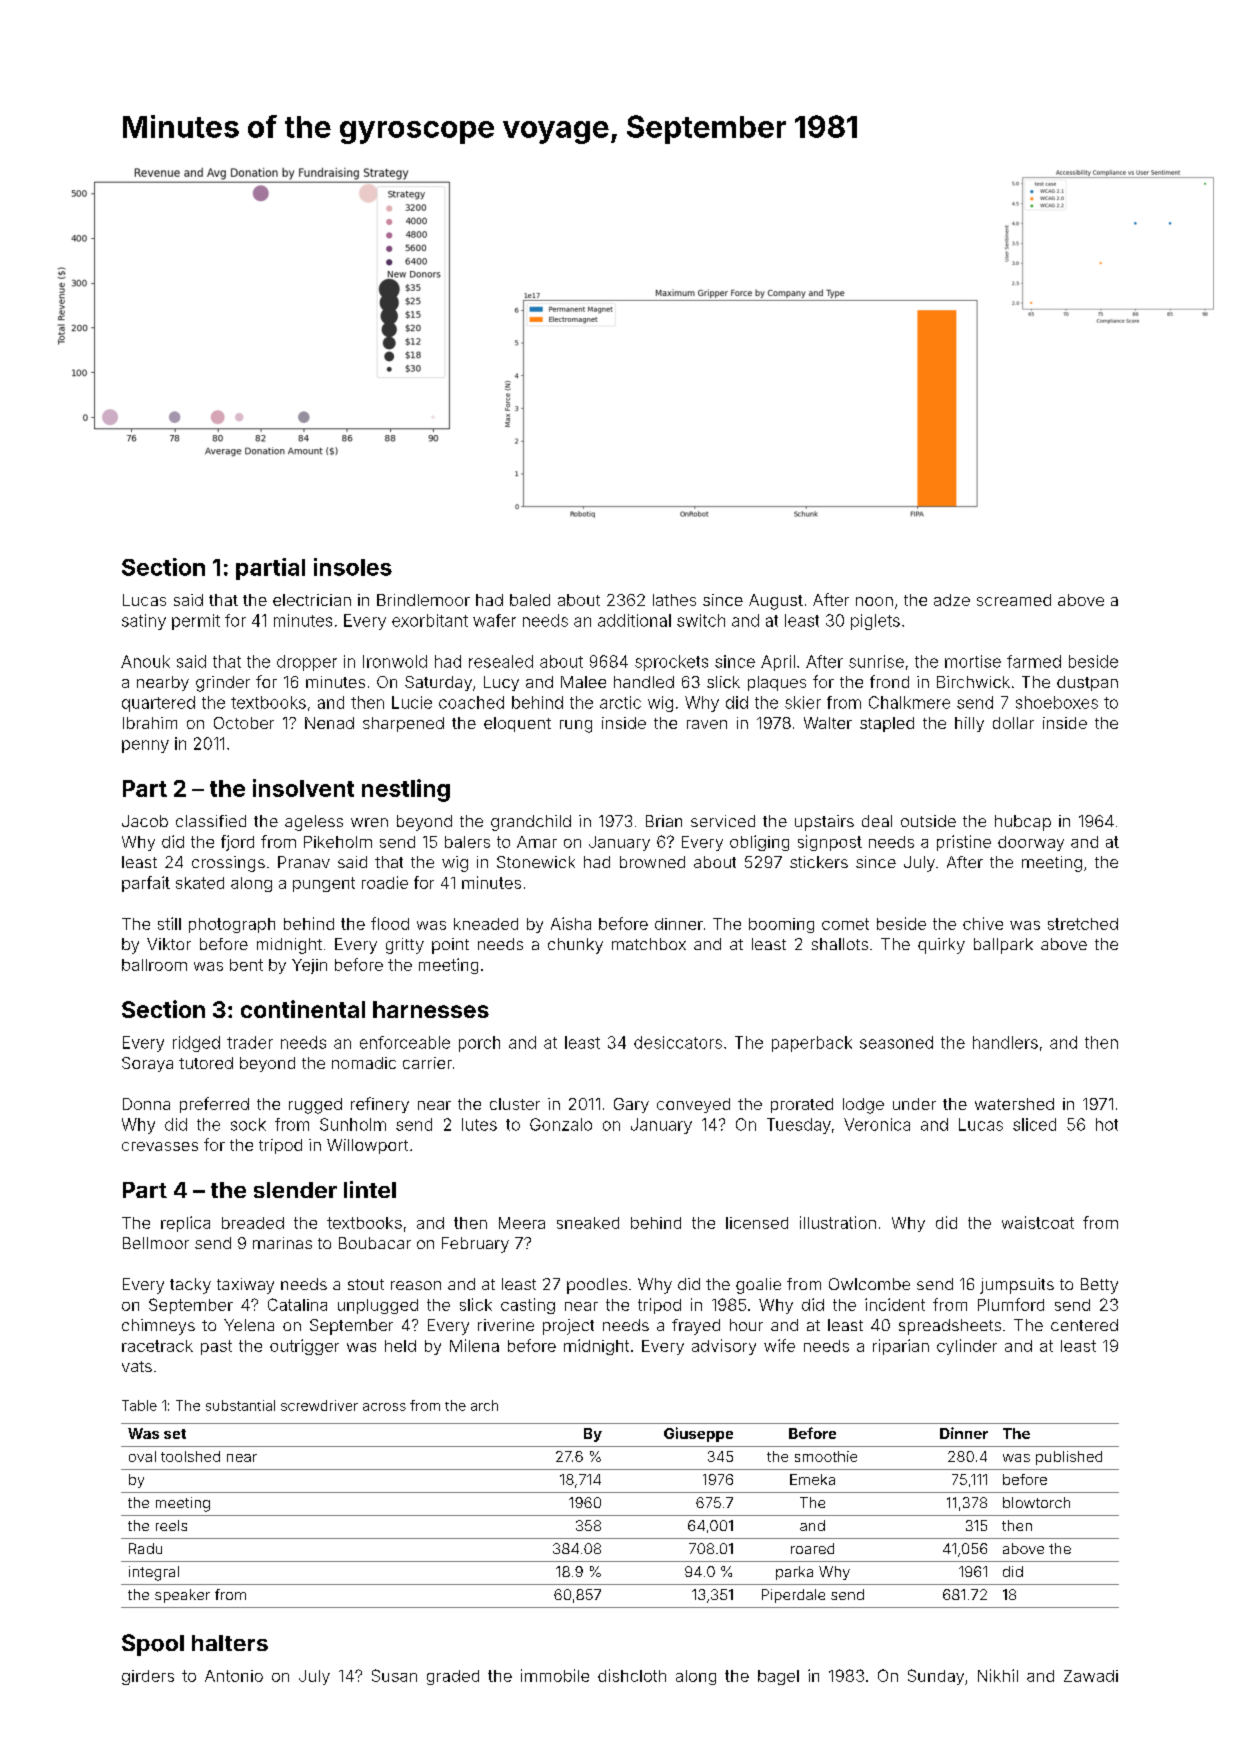  I want to click on graded, so click(453, 1677).
